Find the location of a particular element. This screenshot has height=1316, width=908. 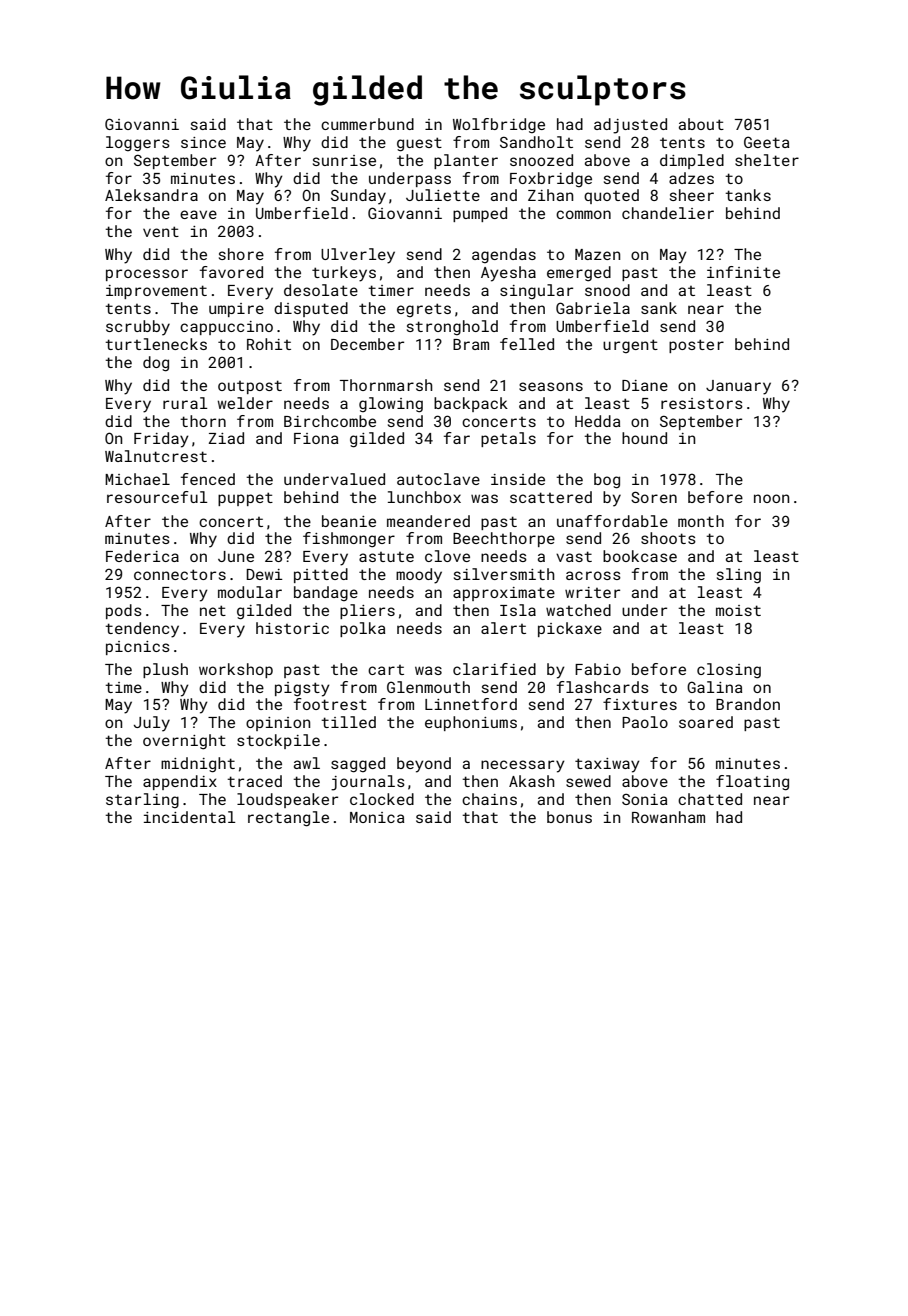

shoots is located at coordinates (668, 538).
